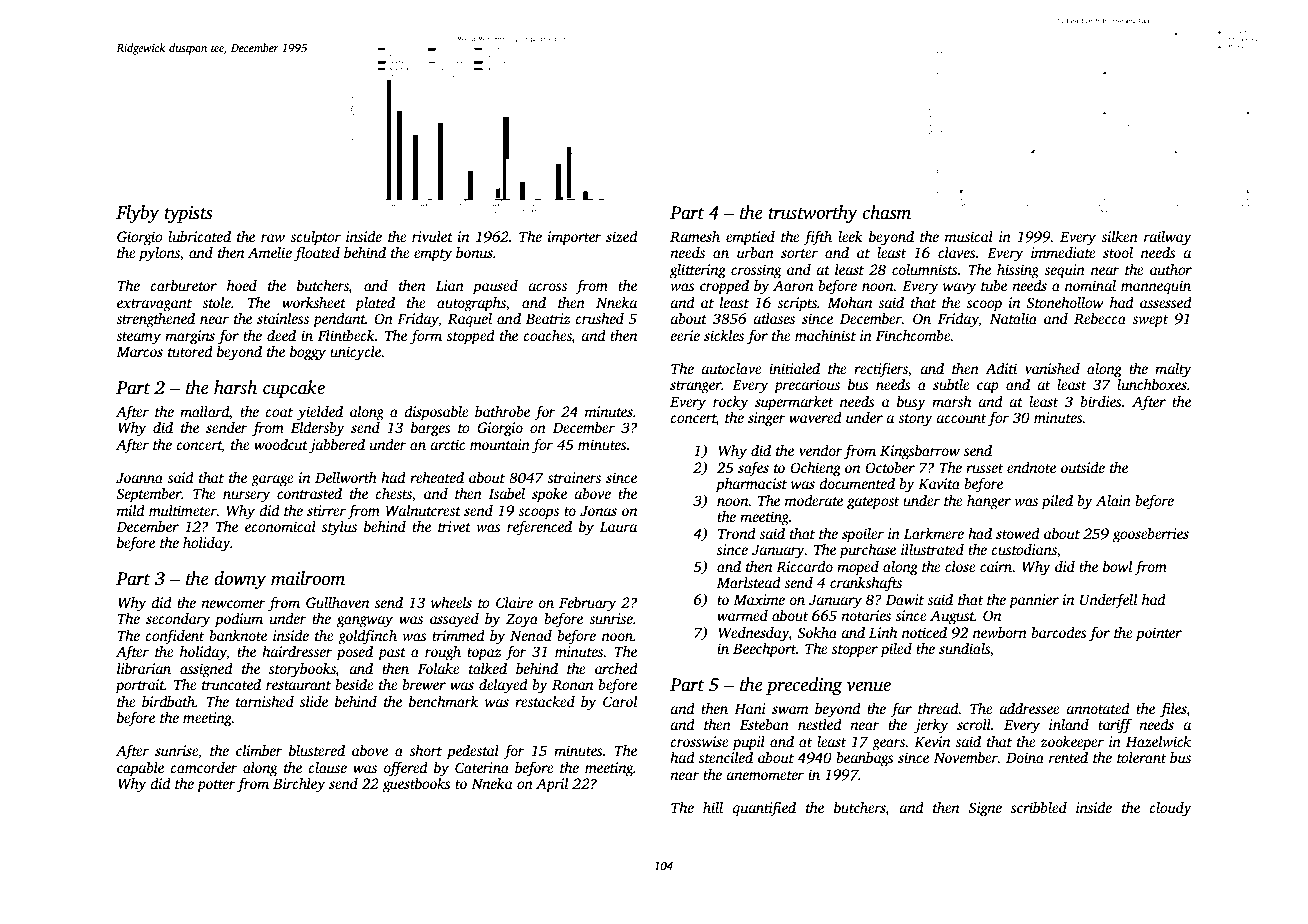 The width and height of the document is (1308, 924). What do you see at coordinates (765, 775) in the document?
I see `anemometer` at bounding box center [765, 775].
